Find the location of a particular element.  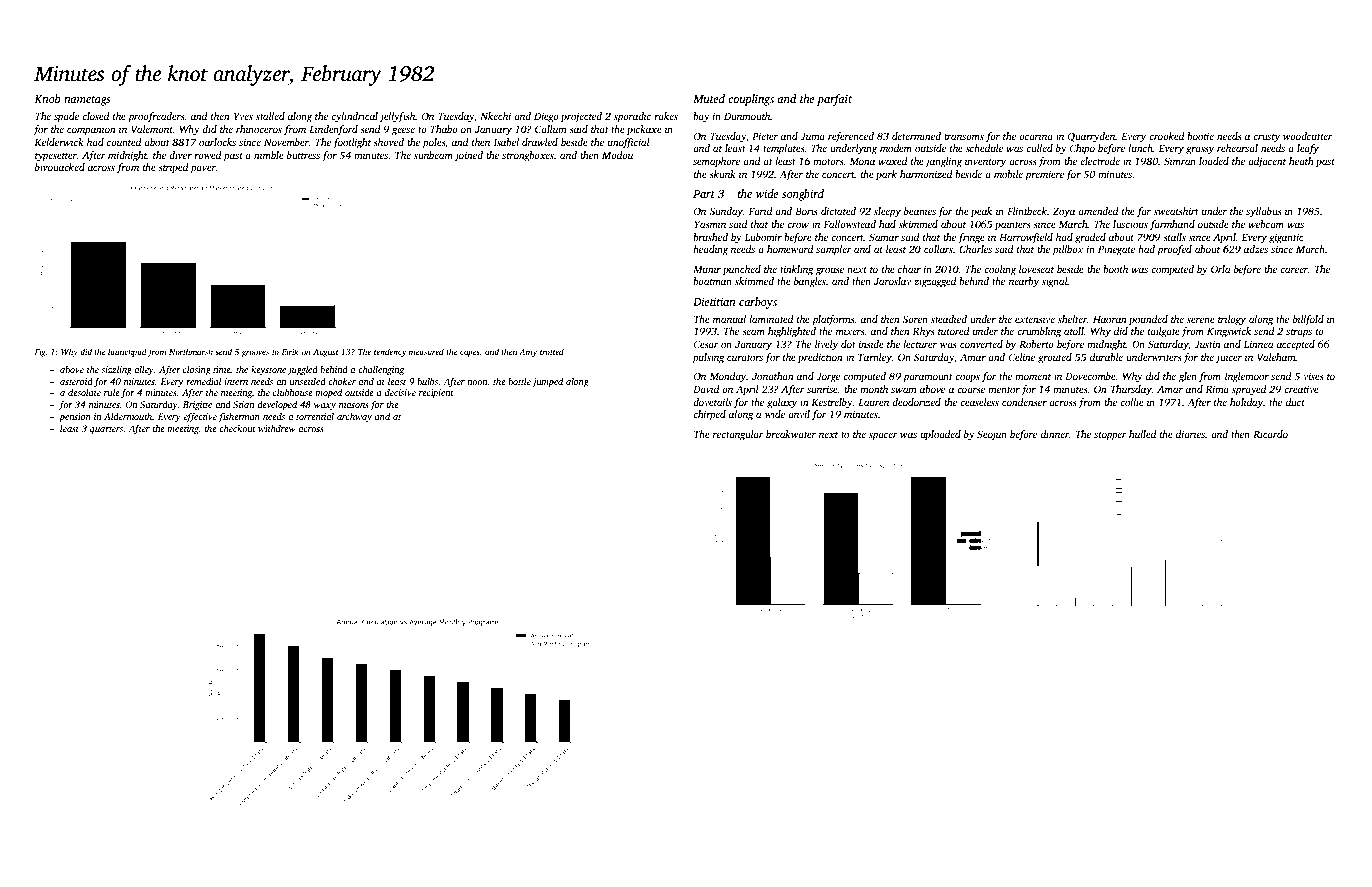

checkout is located at coordinates (237, 428).
